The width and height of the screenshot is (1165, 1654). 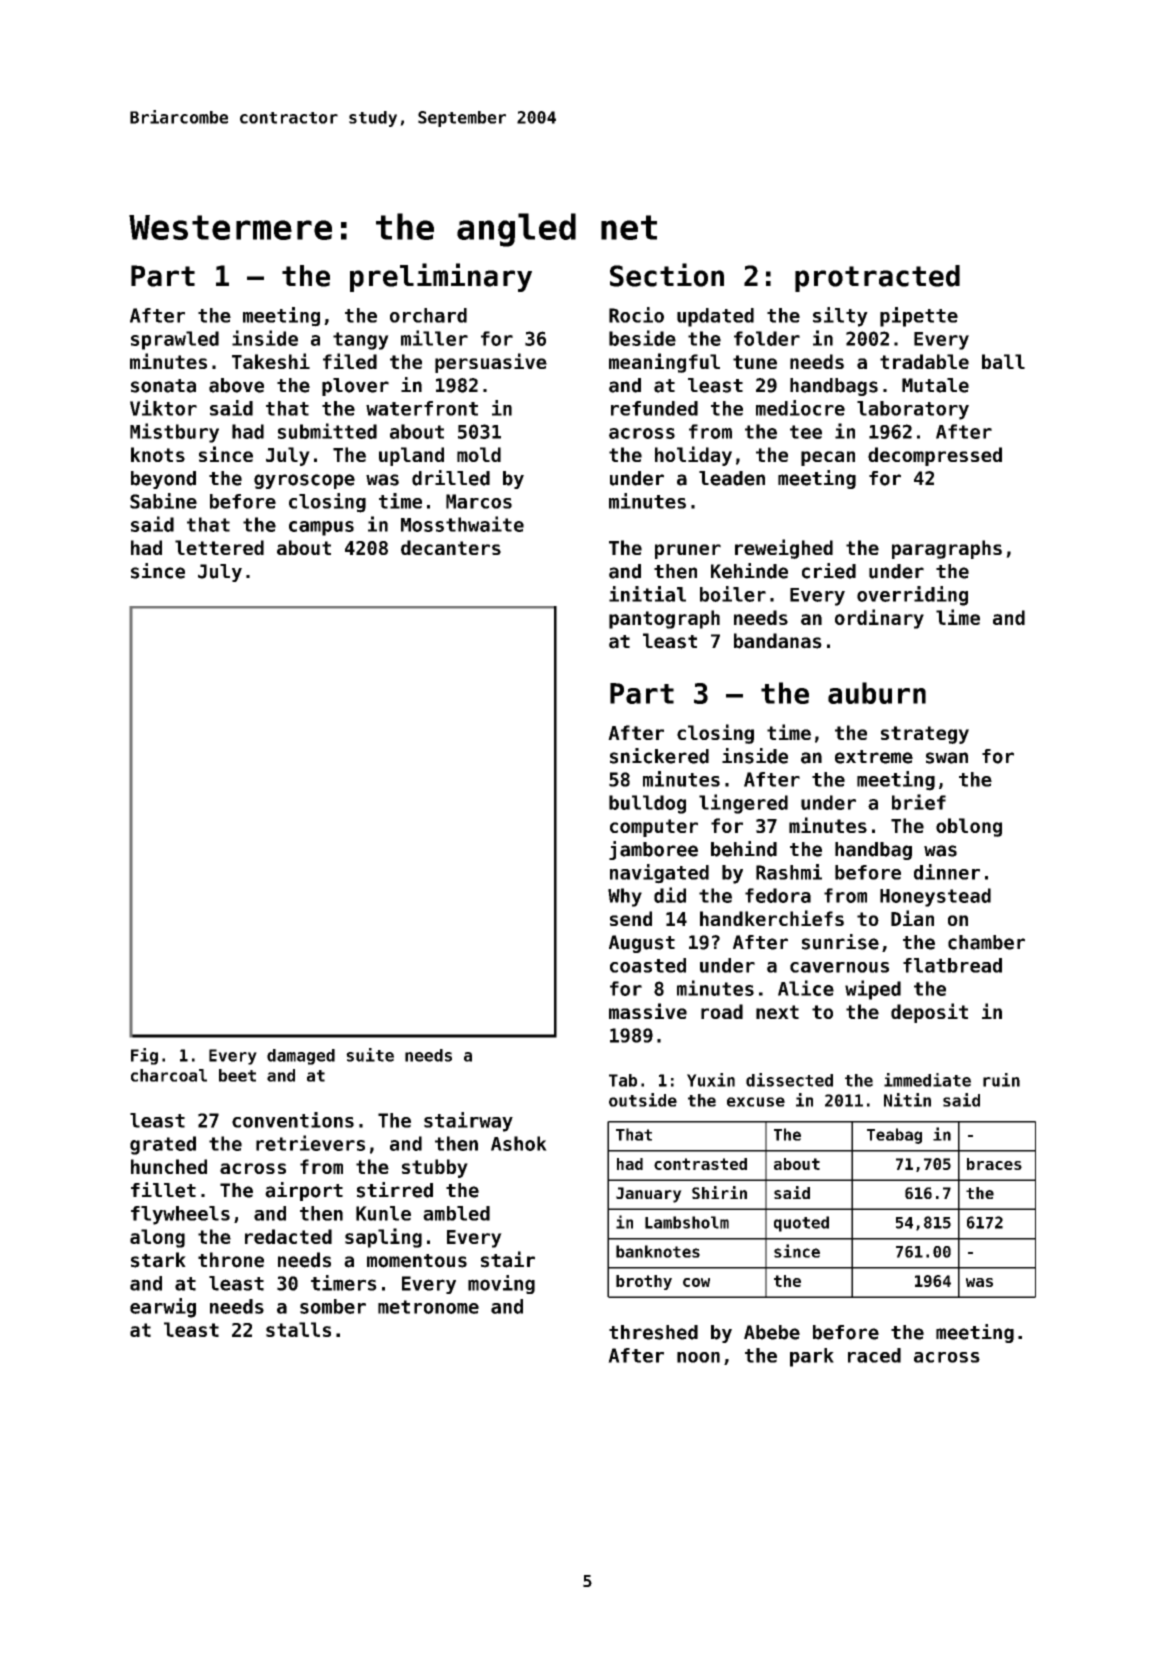 What do you see at coordinates (636, 315) in the screenshot?
I see `Rocio` at bounding box center [636, 315].
